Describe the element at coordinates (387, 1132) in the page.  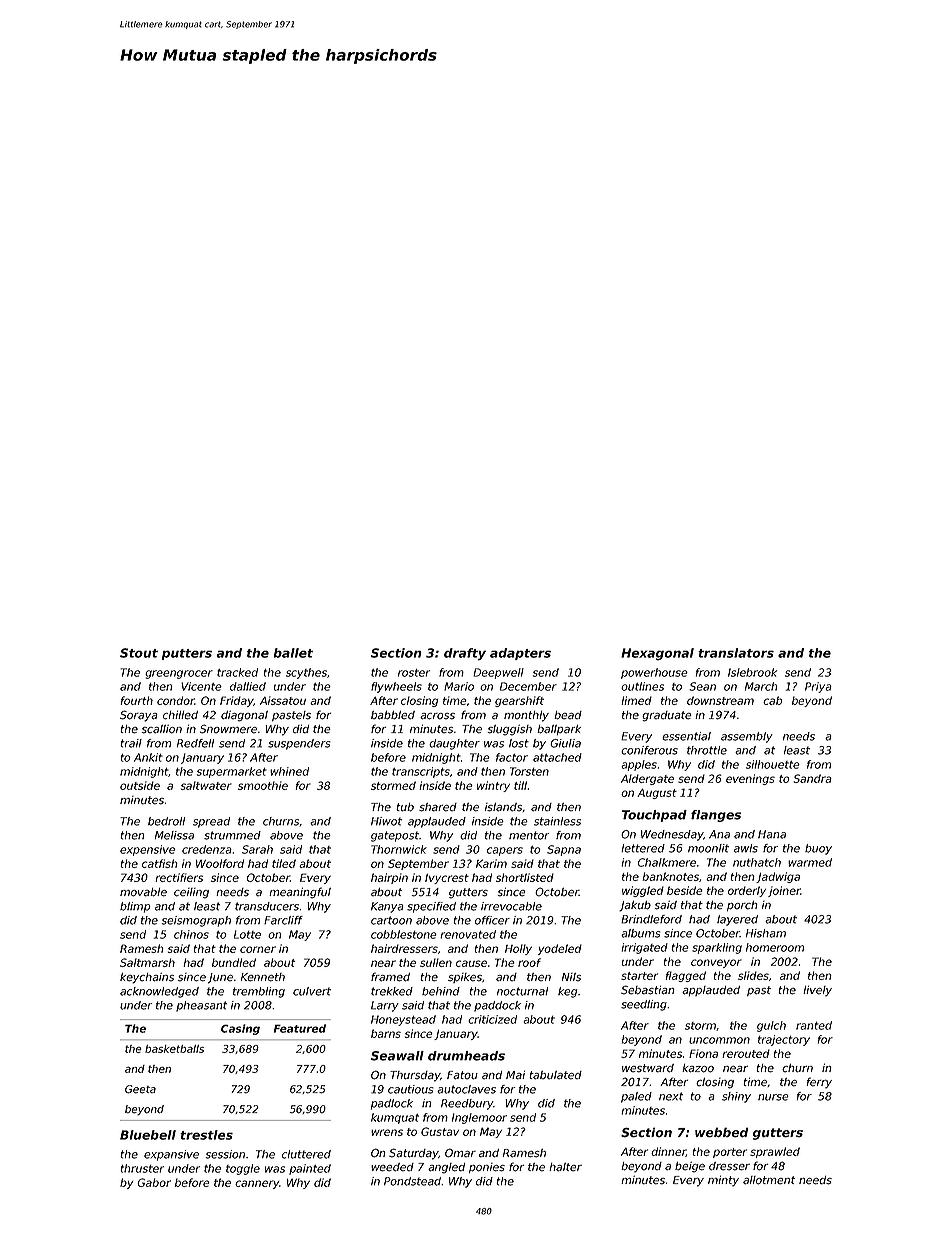
I see `wrens` at that location.
